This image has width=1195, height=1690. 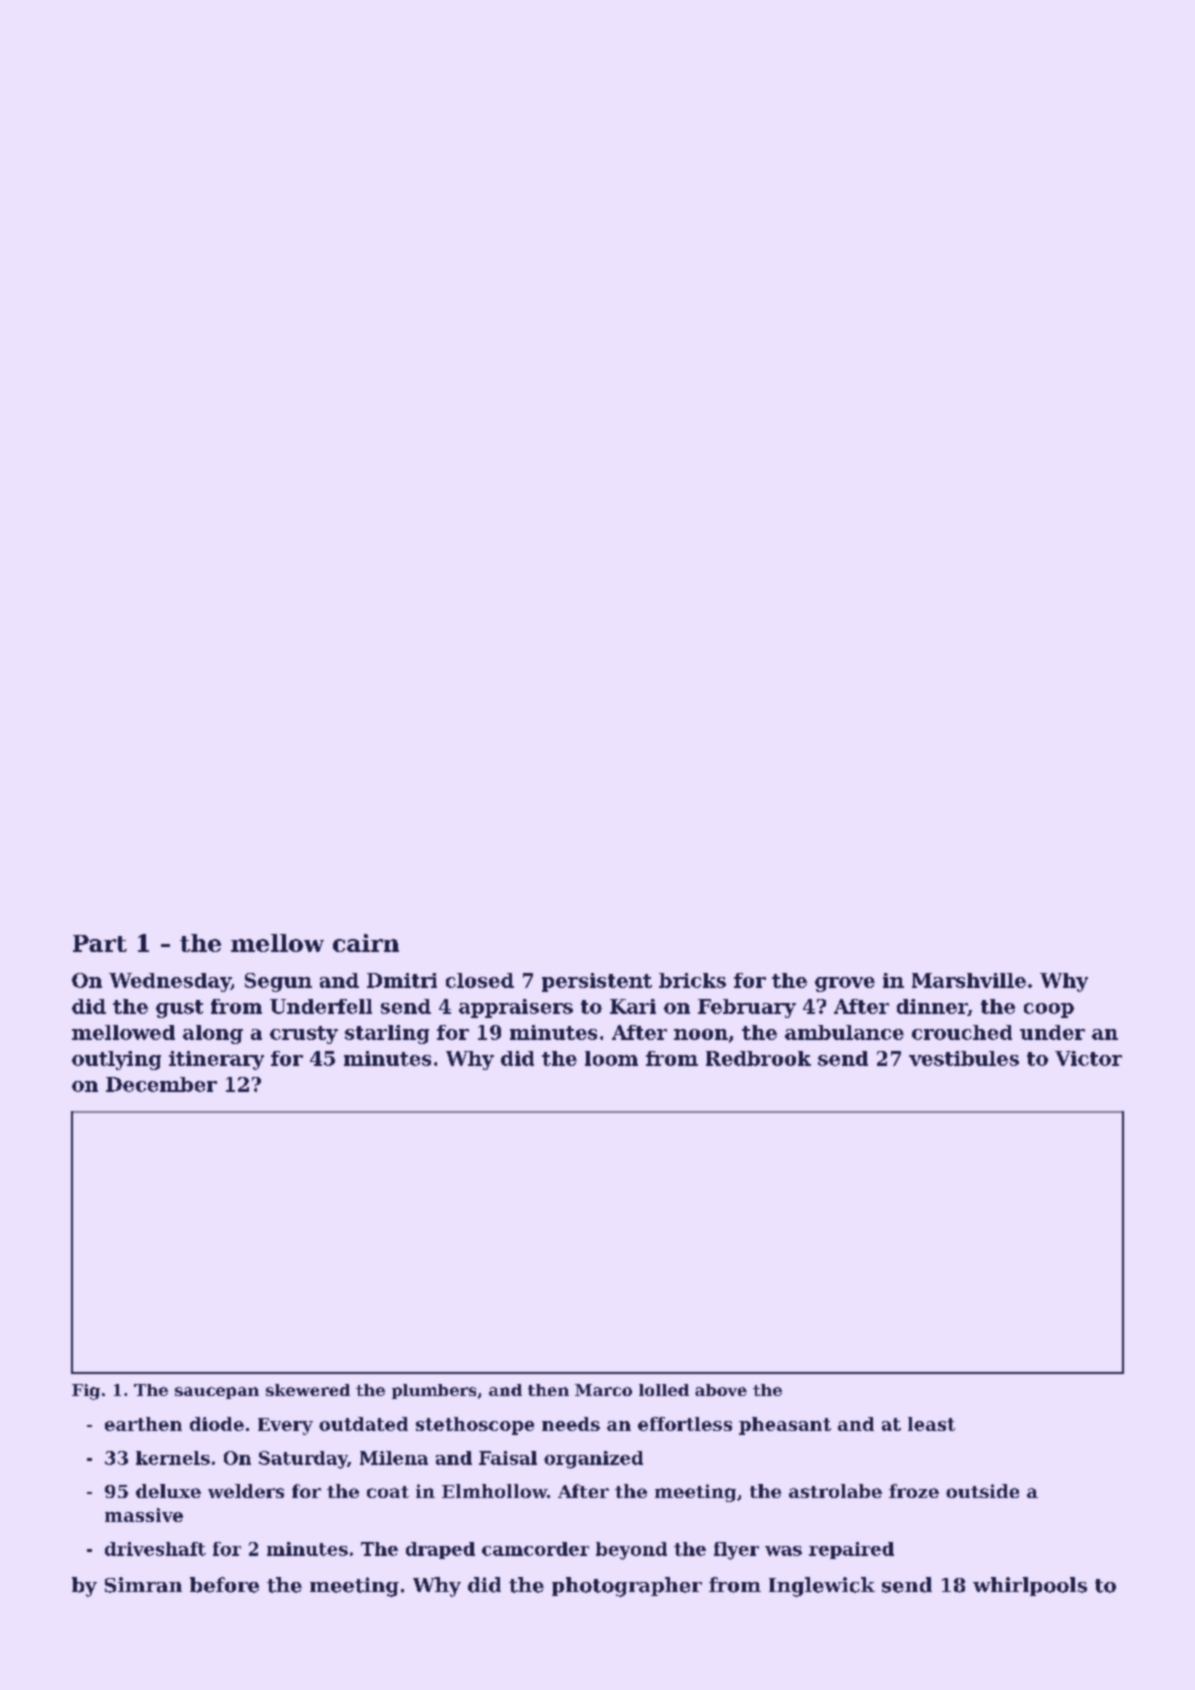 I want to click on starling, so click(x=387, y=1034).
